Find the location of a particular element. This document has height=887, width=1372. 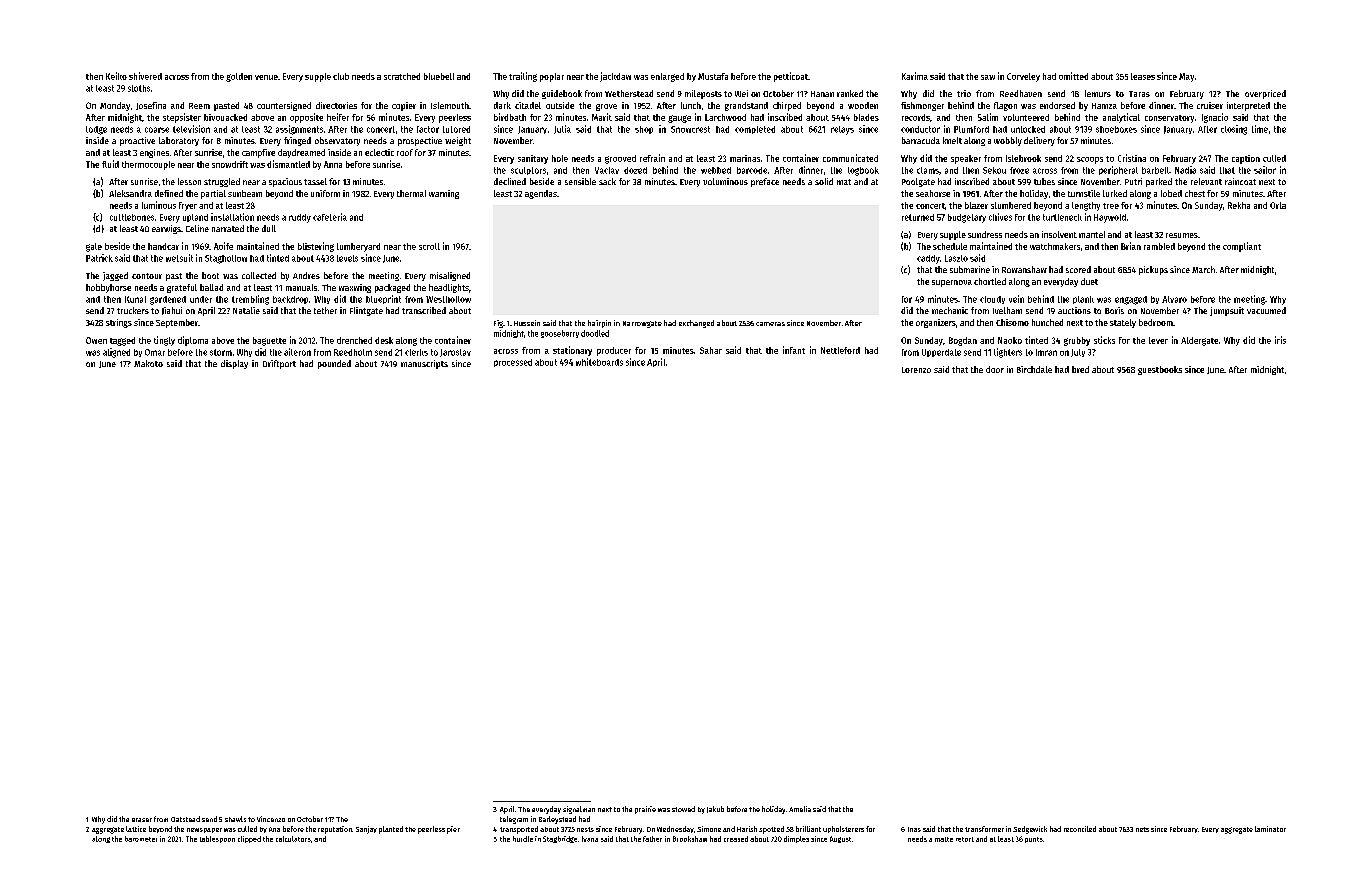

father is located at coordinates (652, 839).
